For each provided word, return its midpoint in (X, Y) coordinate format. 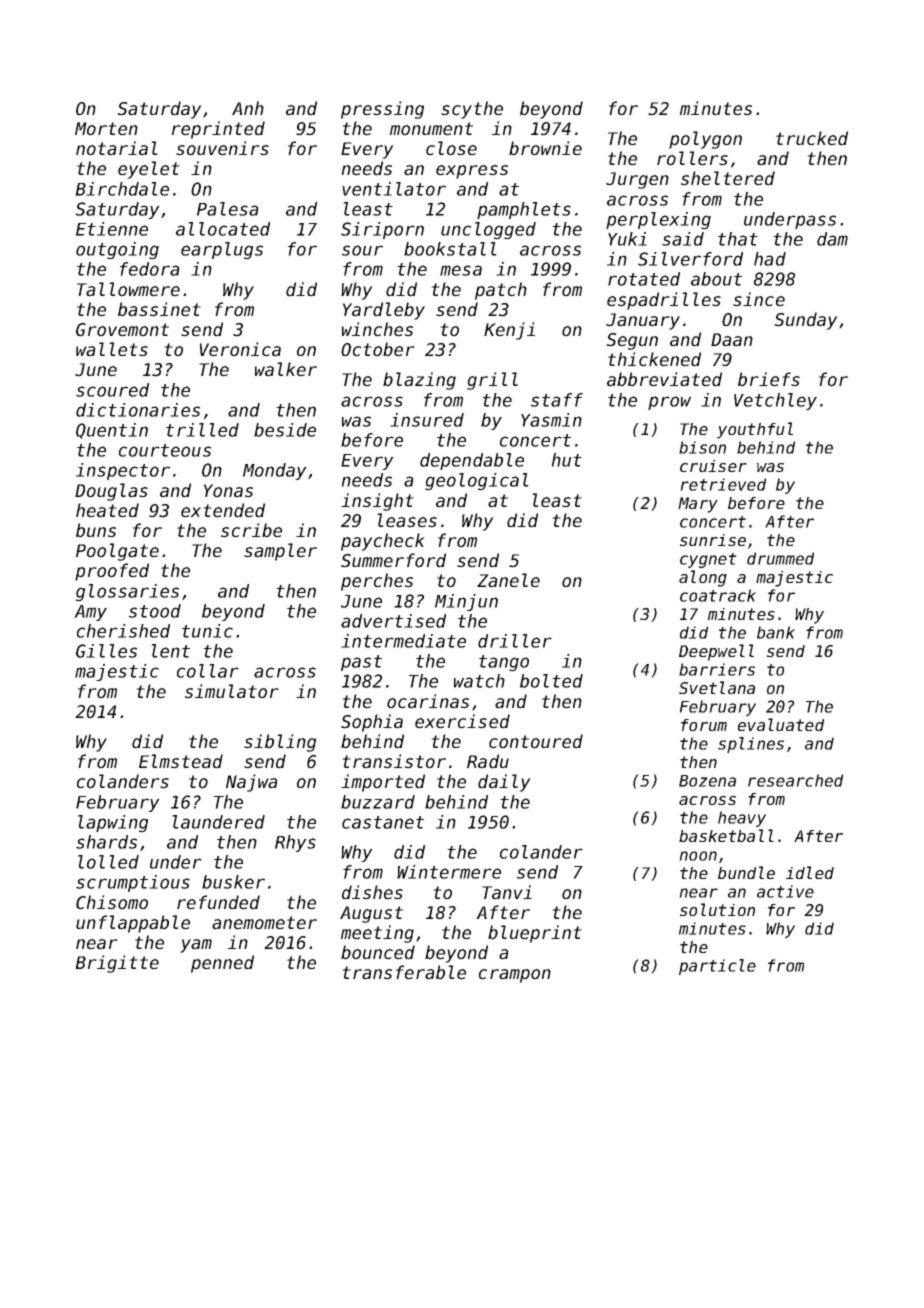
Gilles (106, 651)
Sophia (372, 723)
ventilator (394, 189)
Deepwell (716, 652)
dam (832, 239)
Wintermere (449, 872)
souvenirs (222, 148)
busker (233, 882)
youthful (755, 430)
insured (427, 420)
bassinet (159, 309)
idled (810, 872)
